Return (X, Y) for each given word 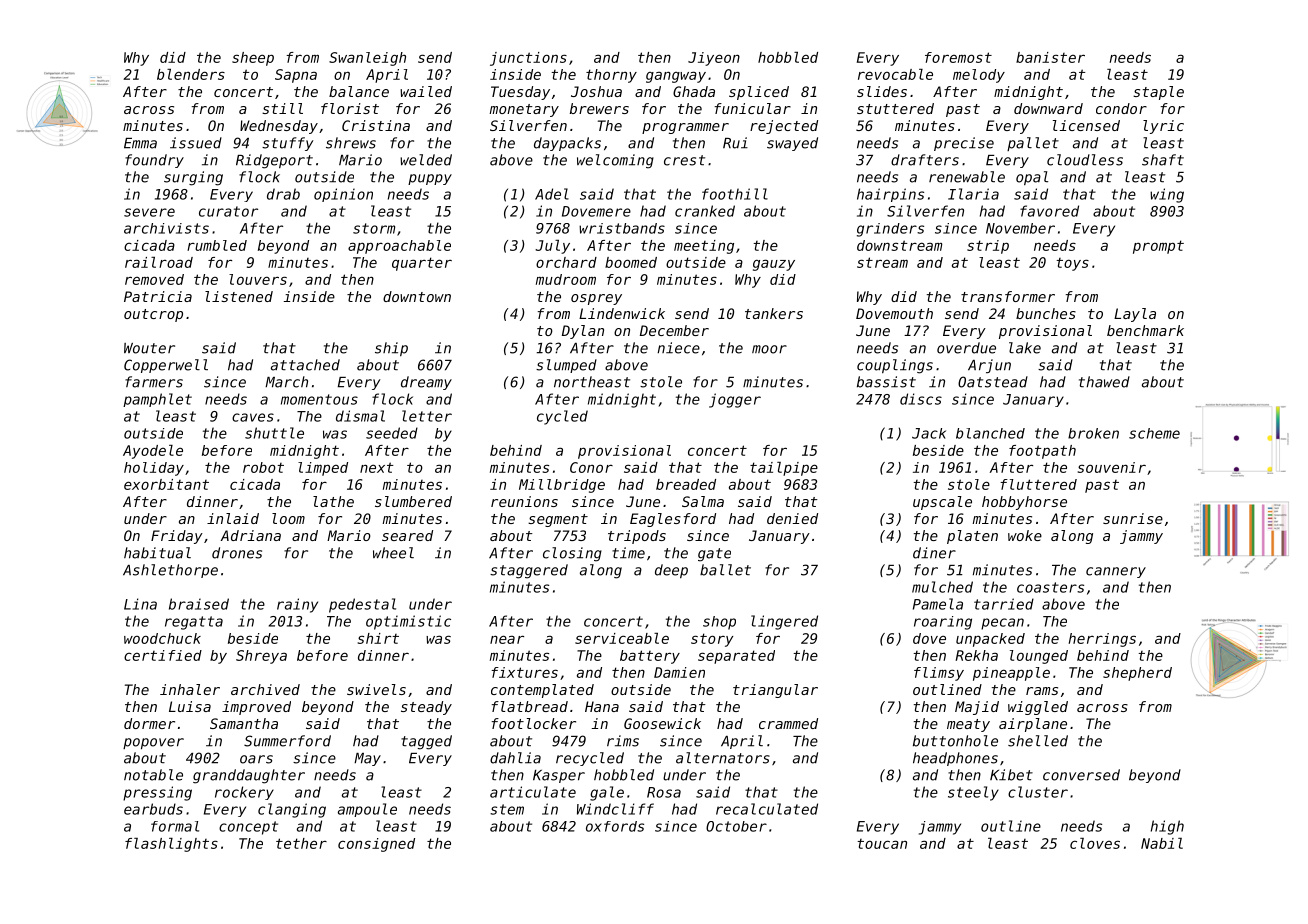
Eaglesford (673, 520)
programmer (685, 128)
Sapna (296, 76)
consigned (376, 845)
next (377, 467)
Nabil (1162, 843)
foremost (958, 57)
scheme (1154, 433)
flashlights (171, 845)
